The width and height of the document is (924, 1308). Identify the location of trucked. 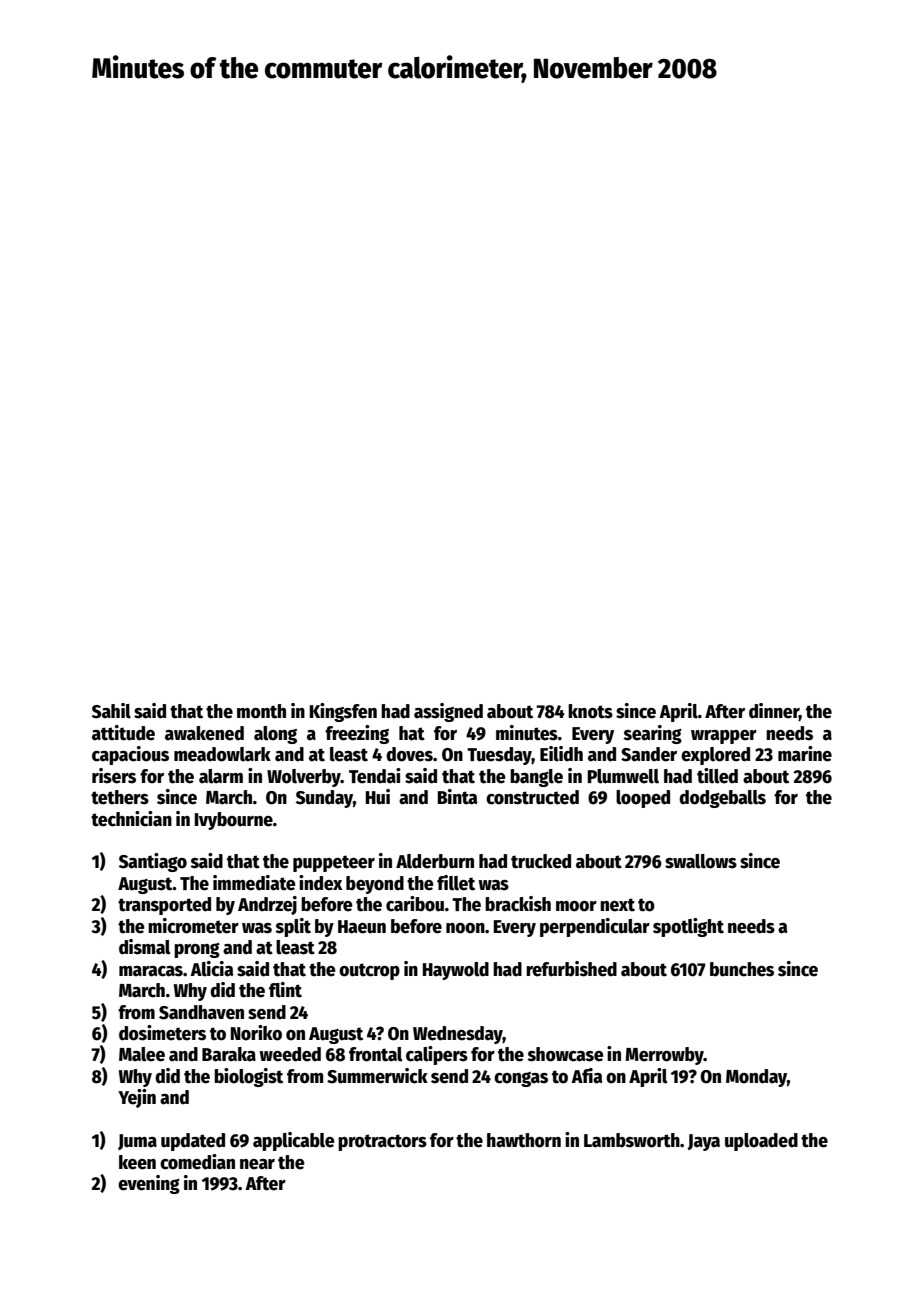
(541, 861).
